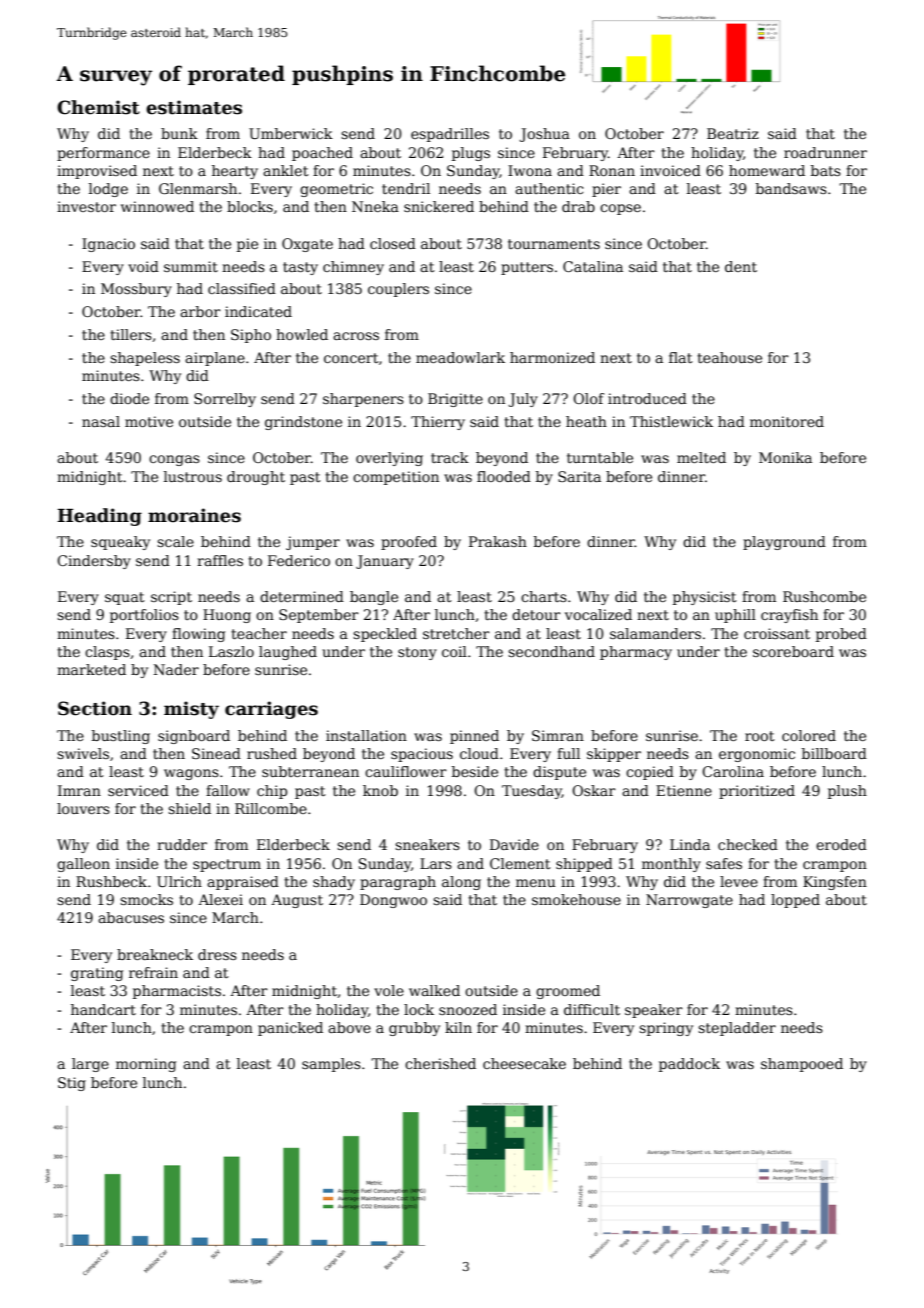 The height and width of the screenshot is (1308, 924). What do you see at coordinates (396, 478) in the screenshot?
I see `competition` at bounding box center [396, 478].
